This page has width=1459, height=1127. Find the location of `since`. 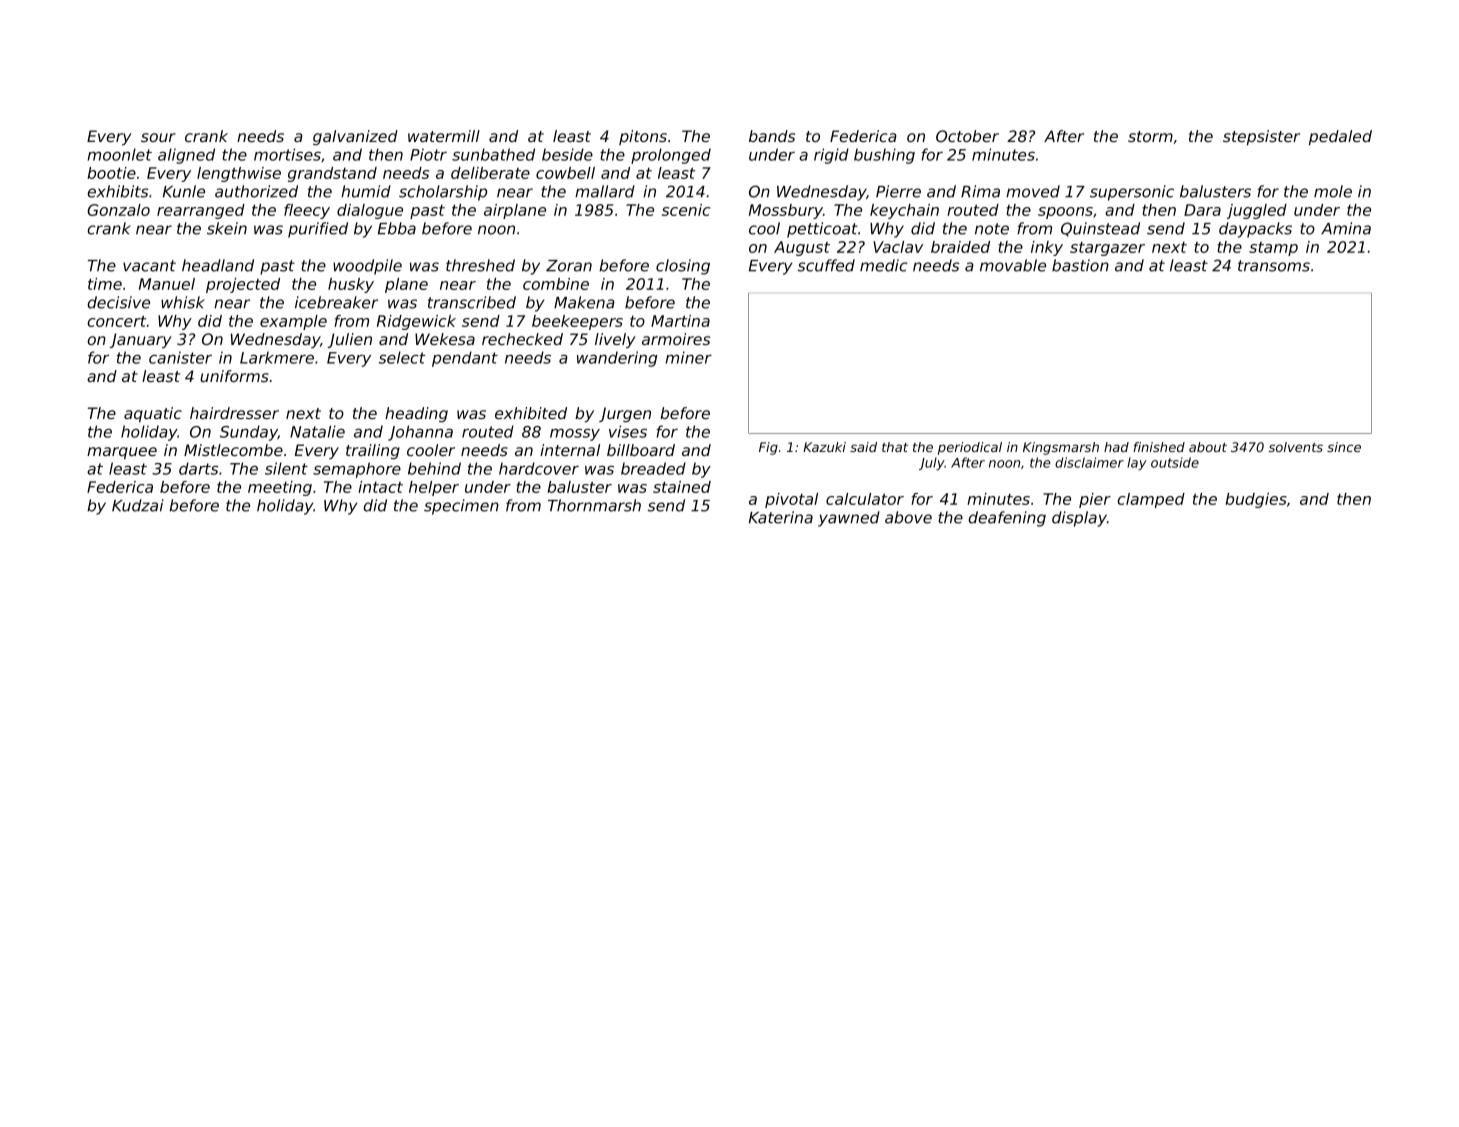

since is located at coordinates (1344, 447).
